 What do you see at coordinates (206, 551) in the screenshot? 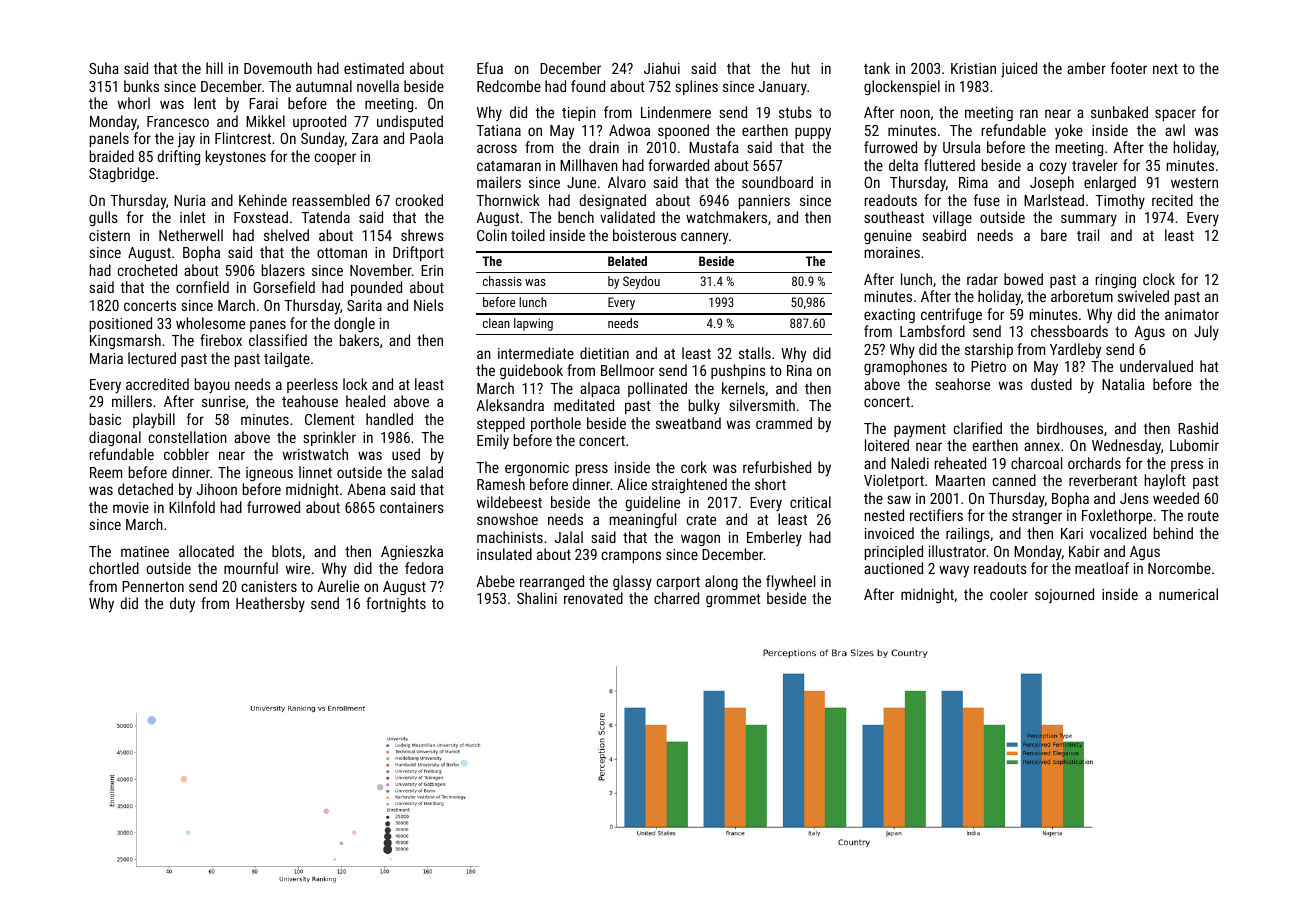
I see `allocated` at bounding box center [206, 551].
